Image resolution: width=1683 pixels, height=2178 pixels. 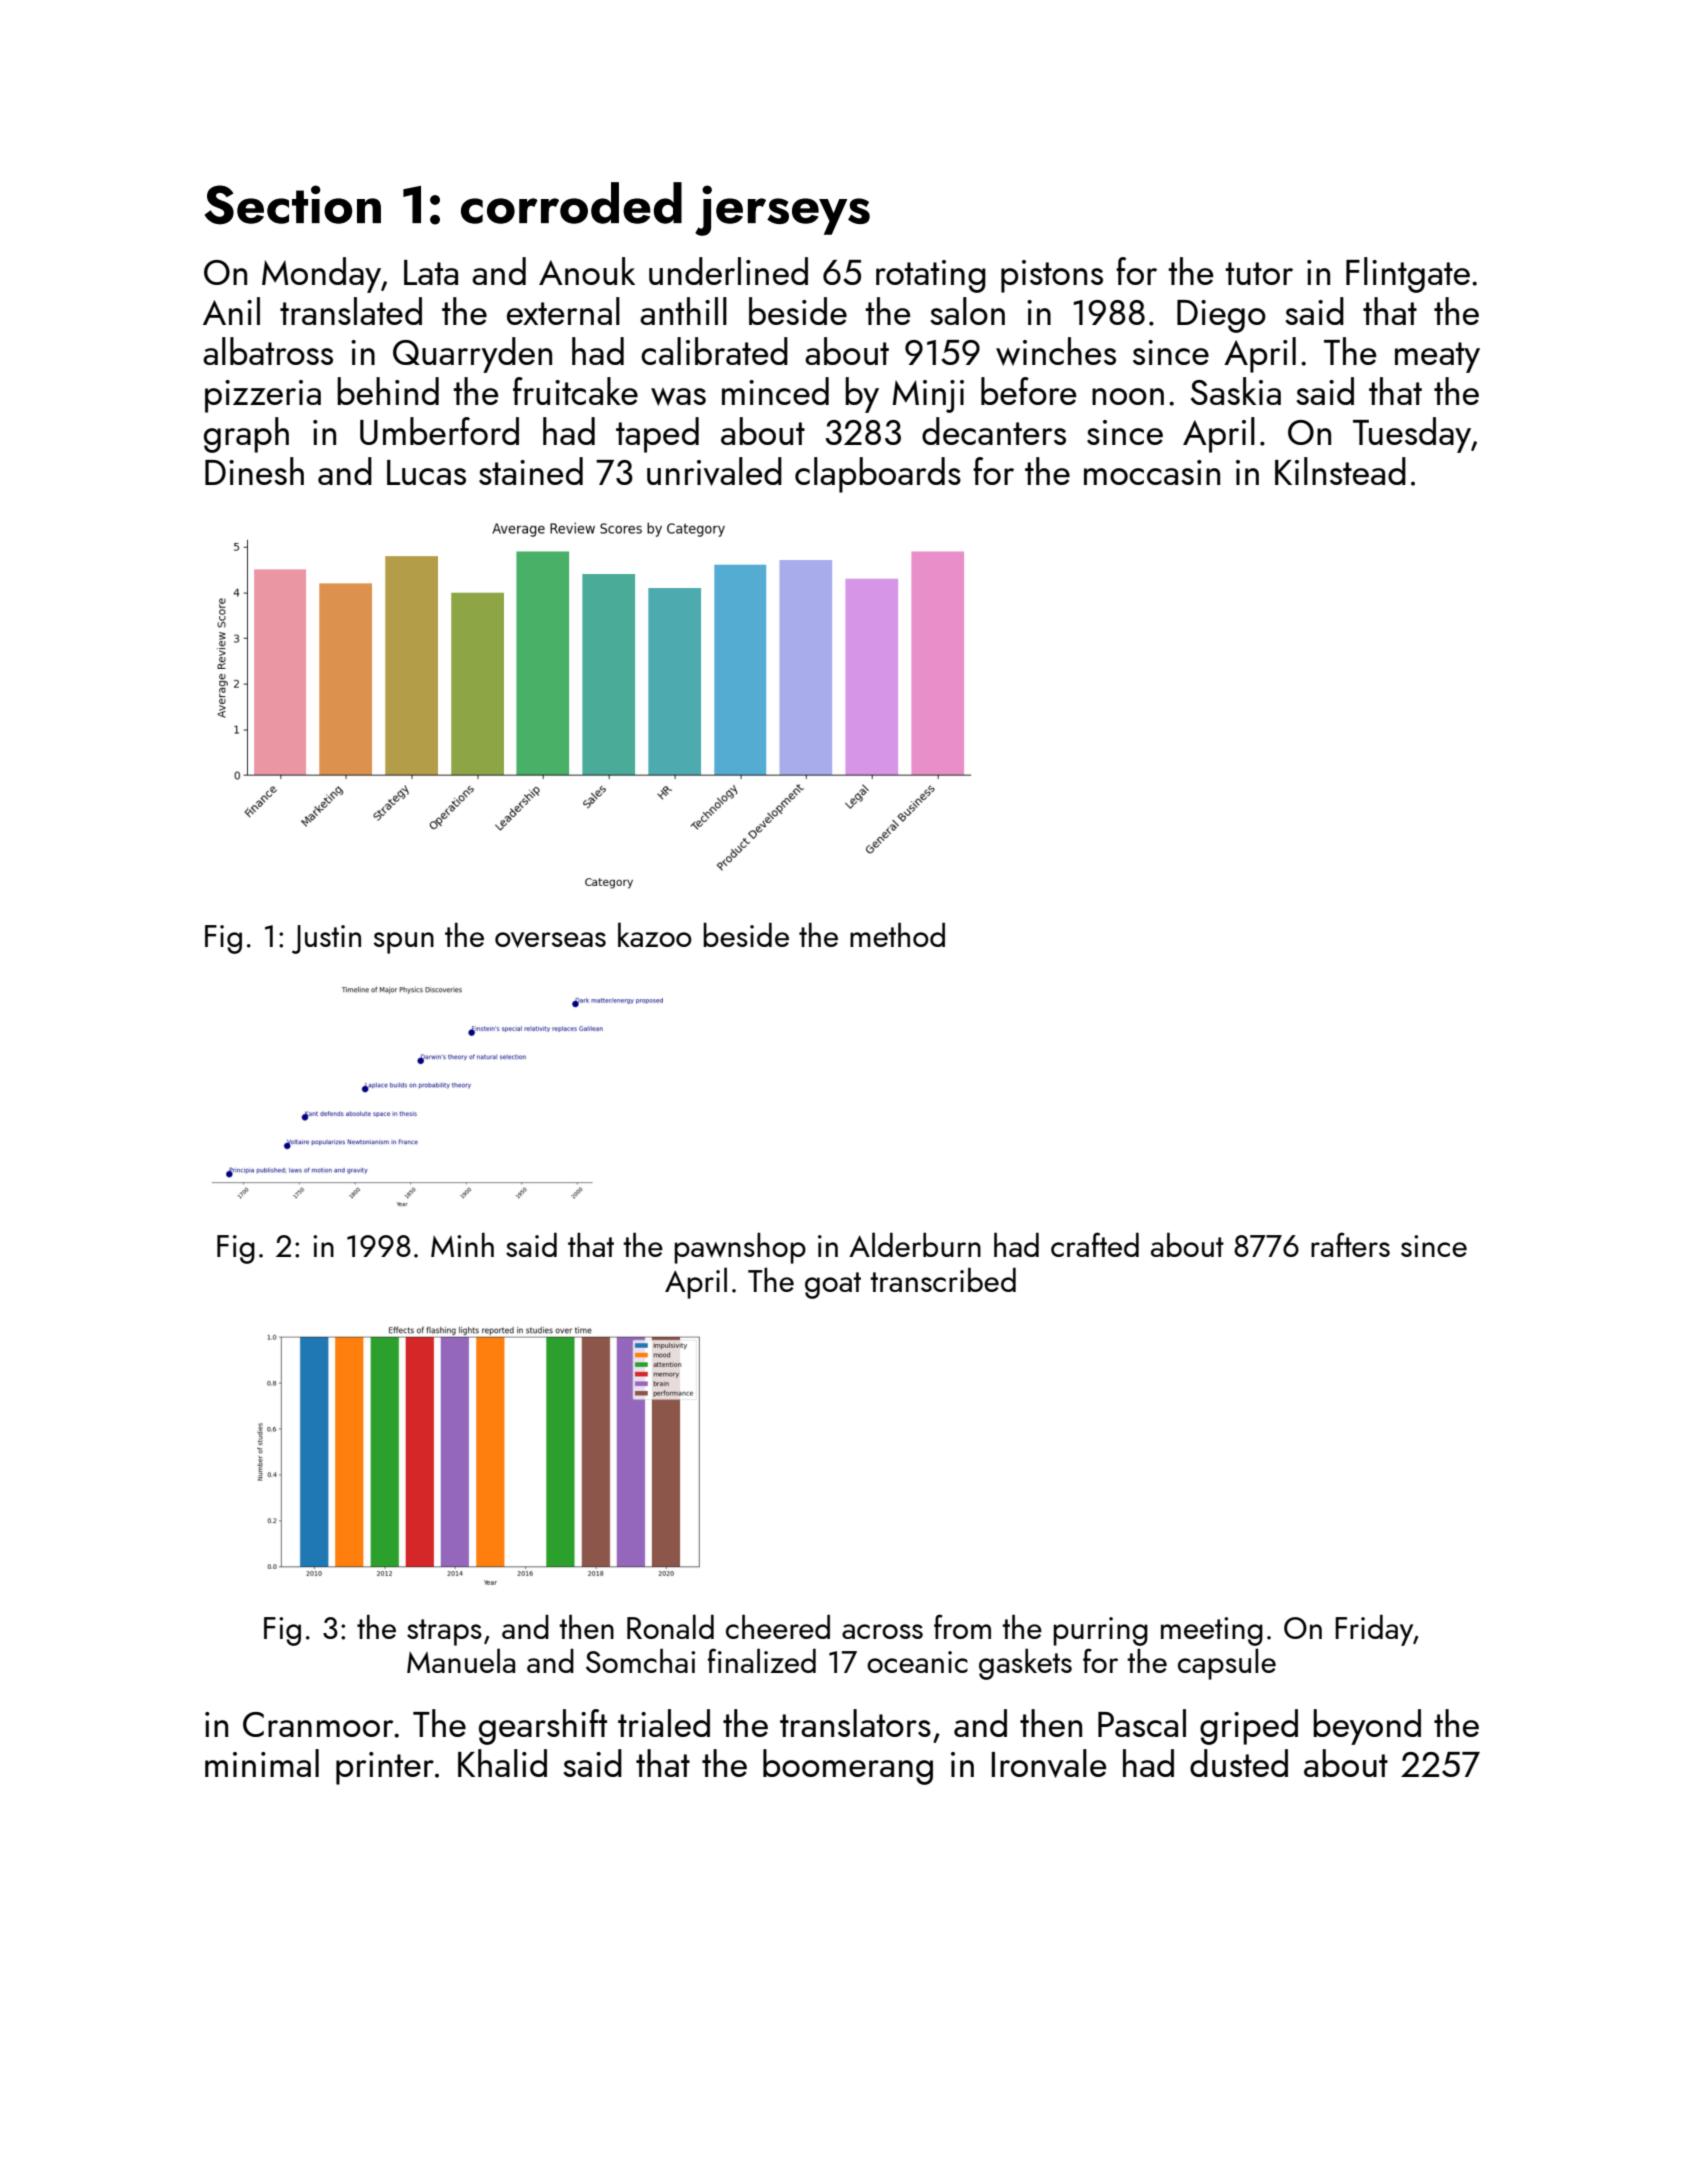 What do you see at coordinates (897, 934) in the image?
I see `method` at bounding box center [897, 934].
